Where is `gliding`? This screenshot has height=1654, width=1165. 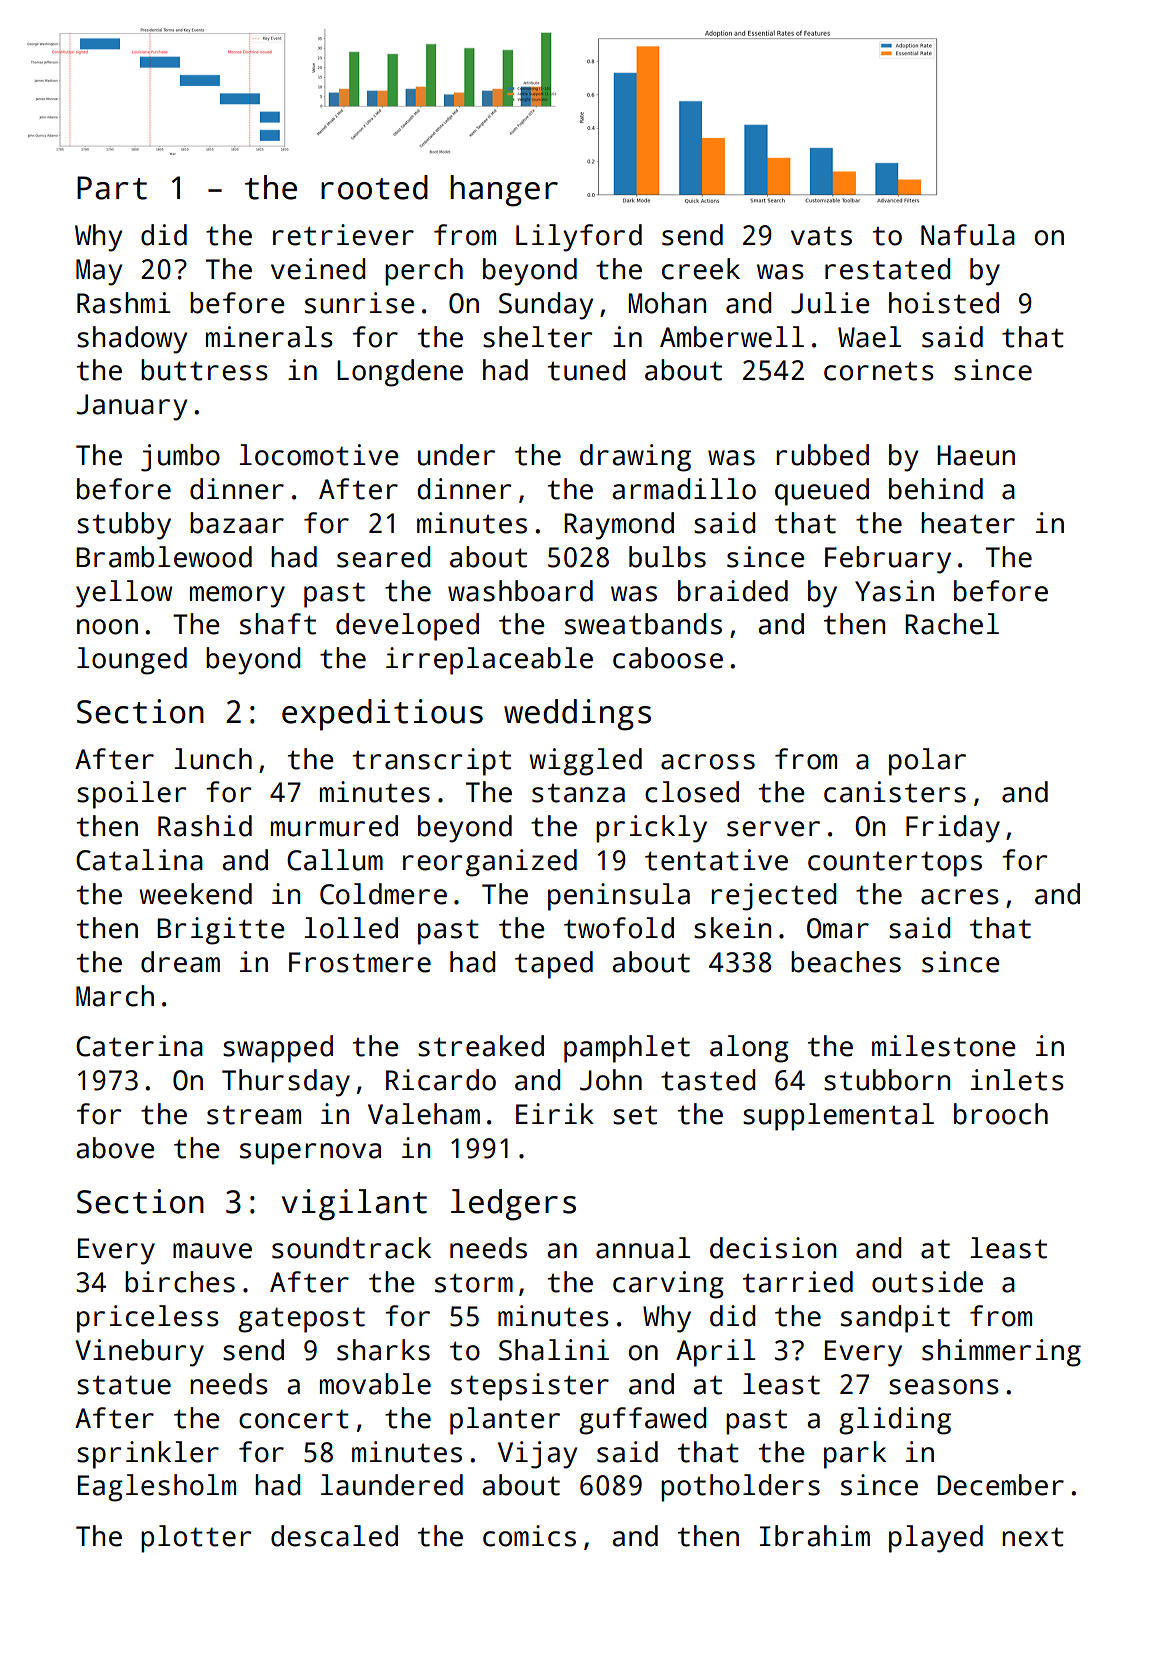
gliding is located at coordinates (895, 1421).
